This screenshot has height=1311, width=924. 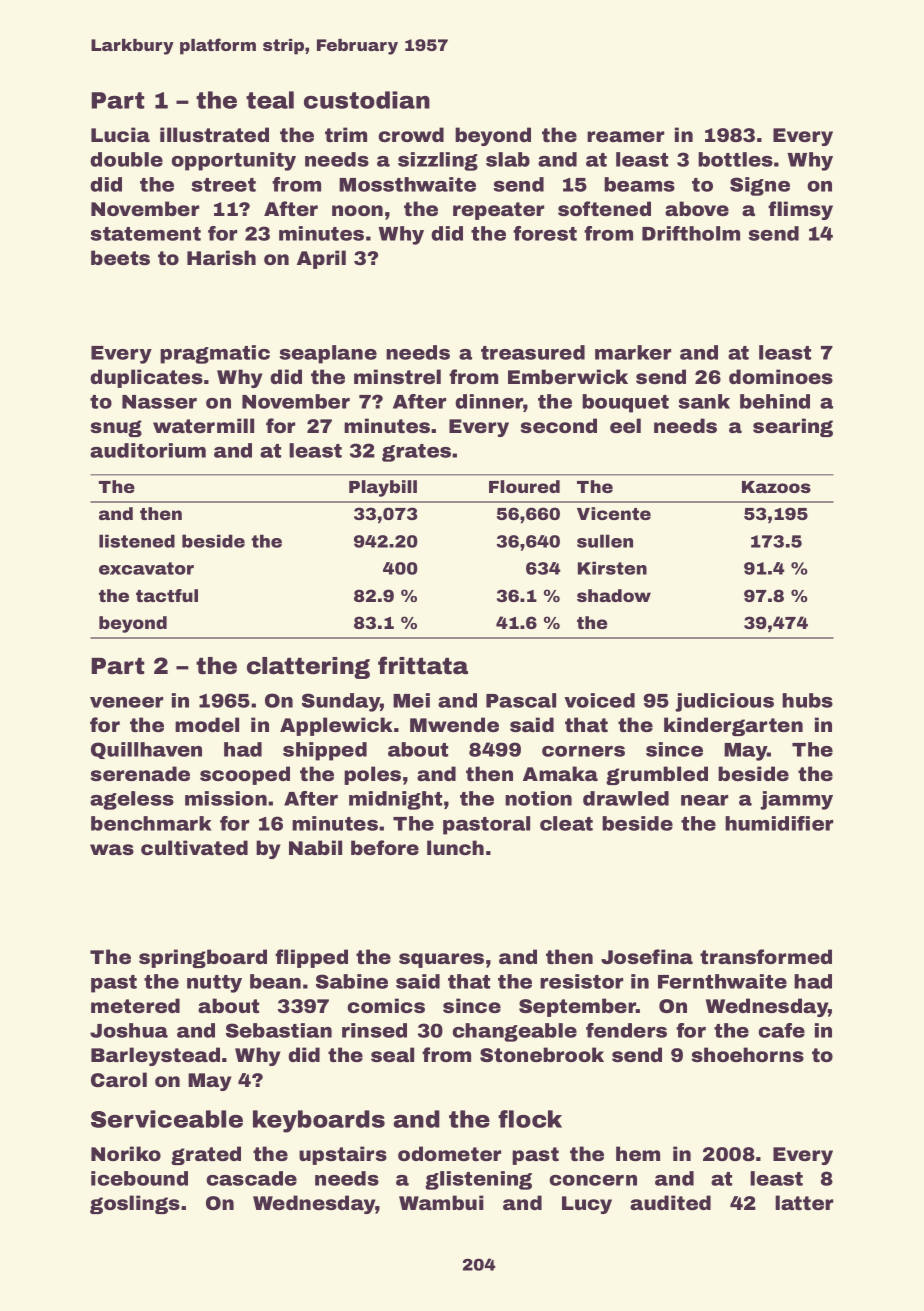 What do you see at coordinates (372, 775) in the screenshot?
I see `poles` at bounding box center [372, 775].
